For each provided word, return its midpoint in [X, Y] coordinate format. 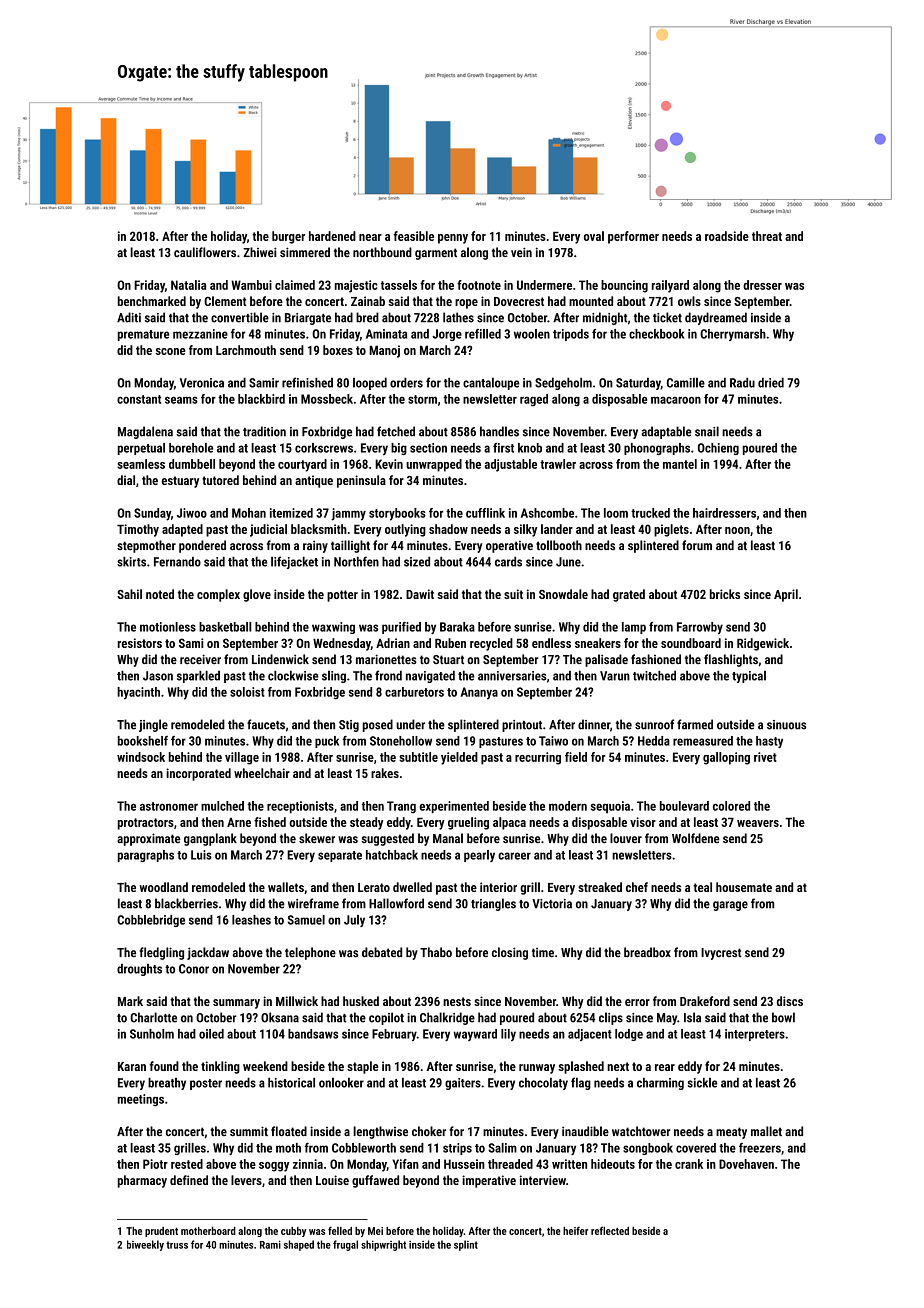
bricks [725, 594]
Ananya [479, 693]
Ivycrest [721, 954]
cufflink [485, 513]
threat [767, 236]
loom [616, 513]
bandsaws [313, 1034]
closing [510, 953]
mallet [766, 1131]
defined [189, 1180]
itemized [291, 513]
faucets [266, 724]
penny [453, 239]
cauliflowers [205, 252]
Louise [332, 1180]
